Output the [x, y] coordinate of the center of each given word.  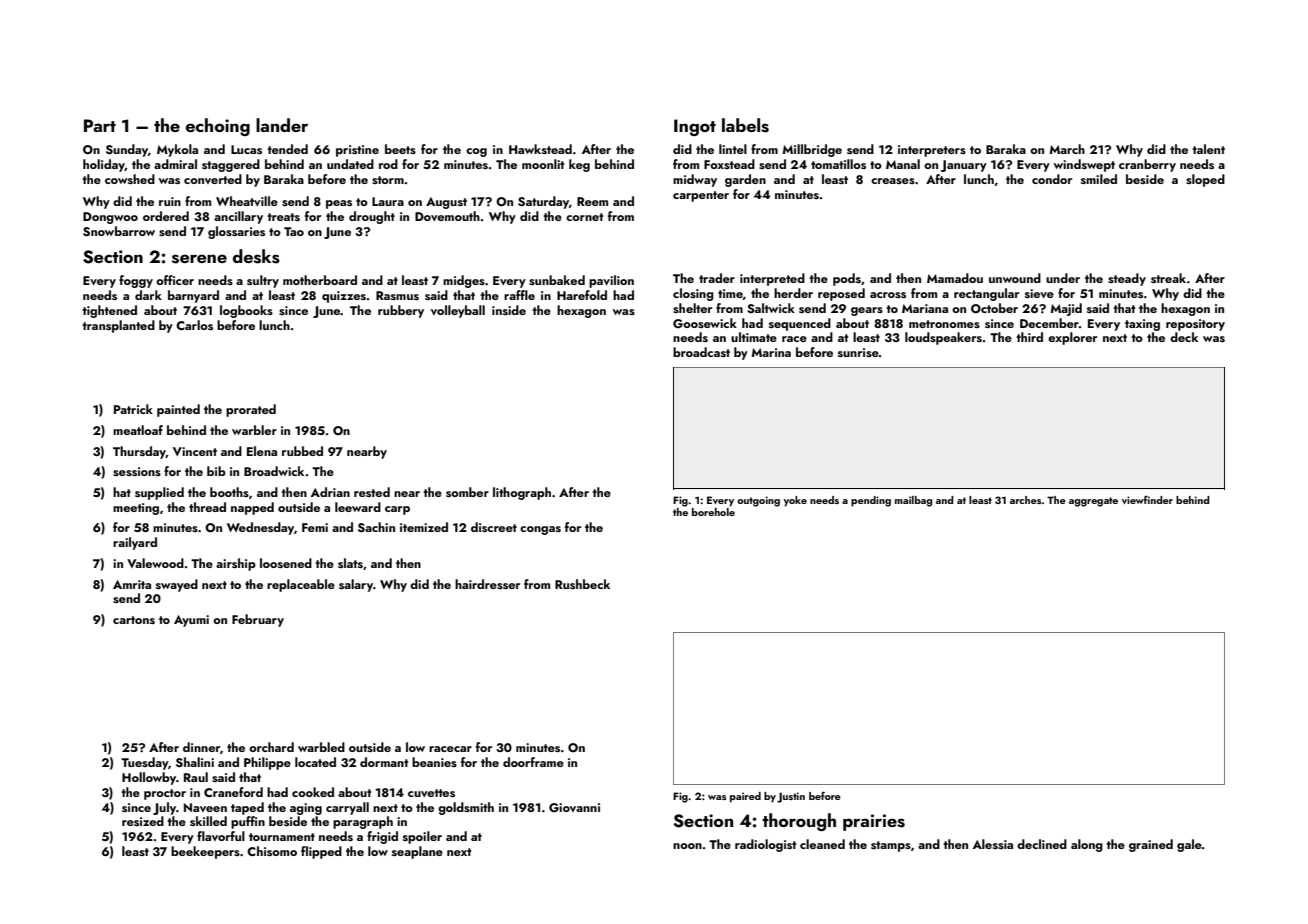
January [964, 166]
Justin [791, 797]
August [446, 203]
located [315, 762]
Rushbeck [582, 584]
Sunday [127, 150]
